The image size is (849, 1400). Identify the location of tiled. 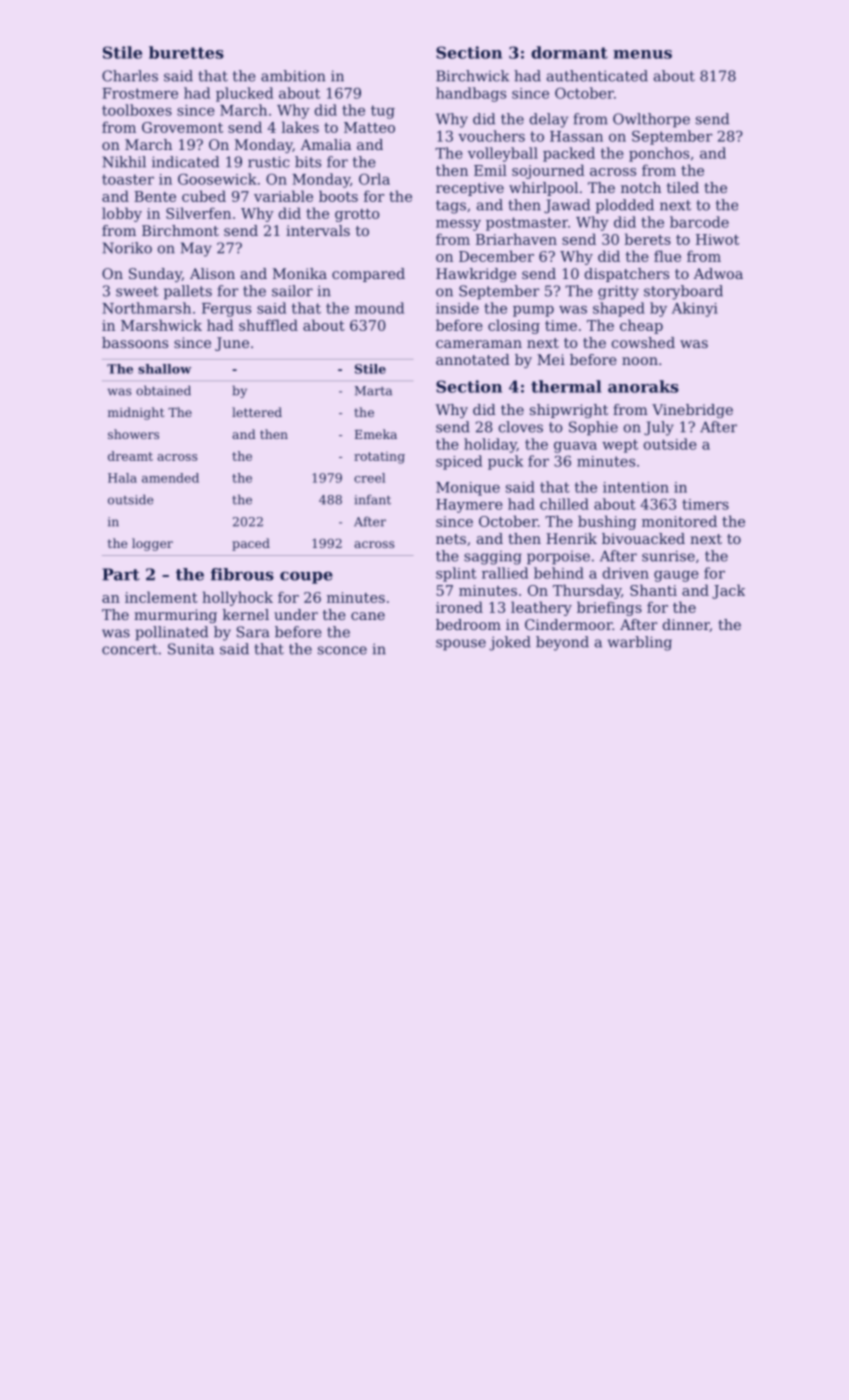
(683, 187).
